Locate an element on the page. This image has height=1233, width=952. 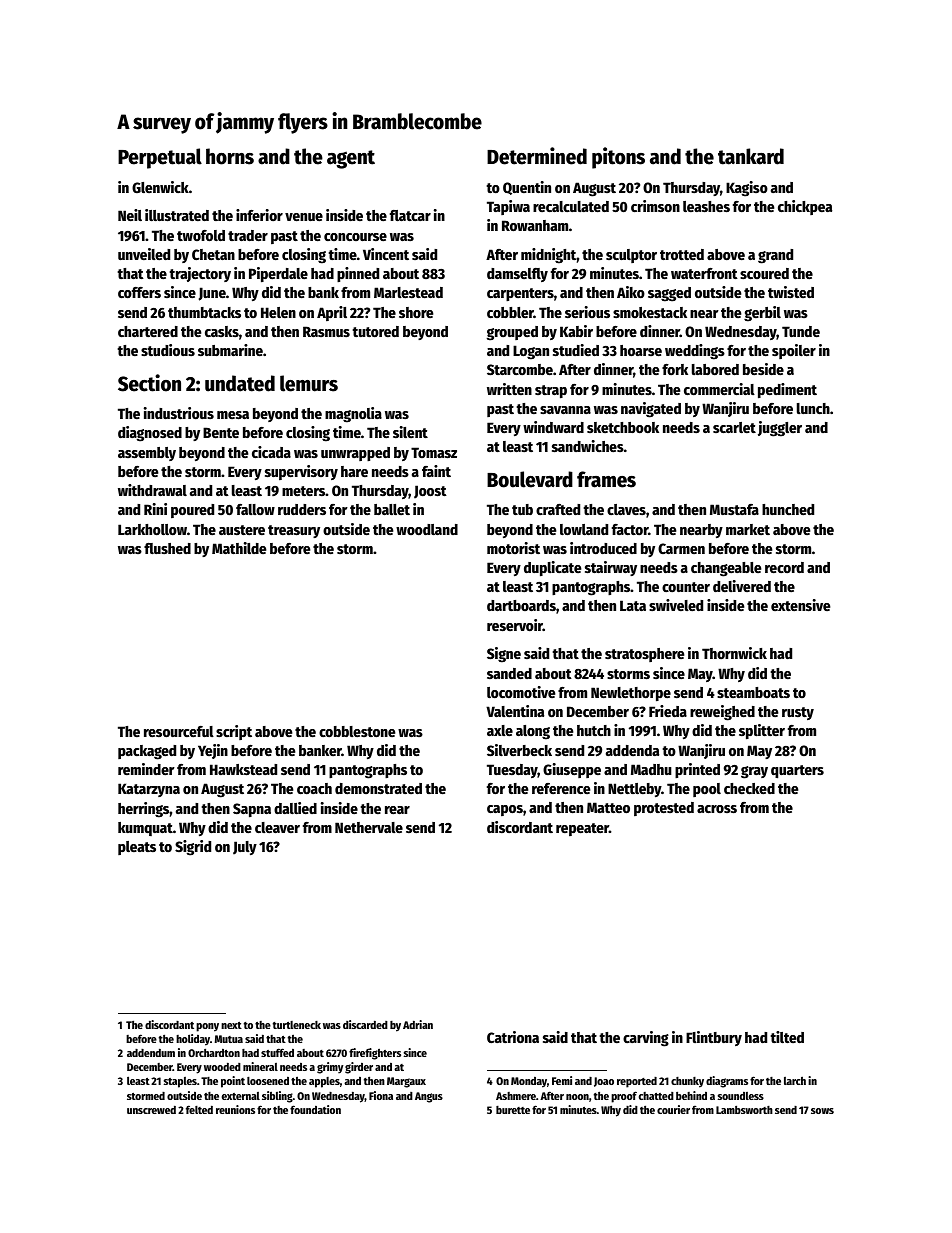
Determined is located at coordinates (537, 156).
